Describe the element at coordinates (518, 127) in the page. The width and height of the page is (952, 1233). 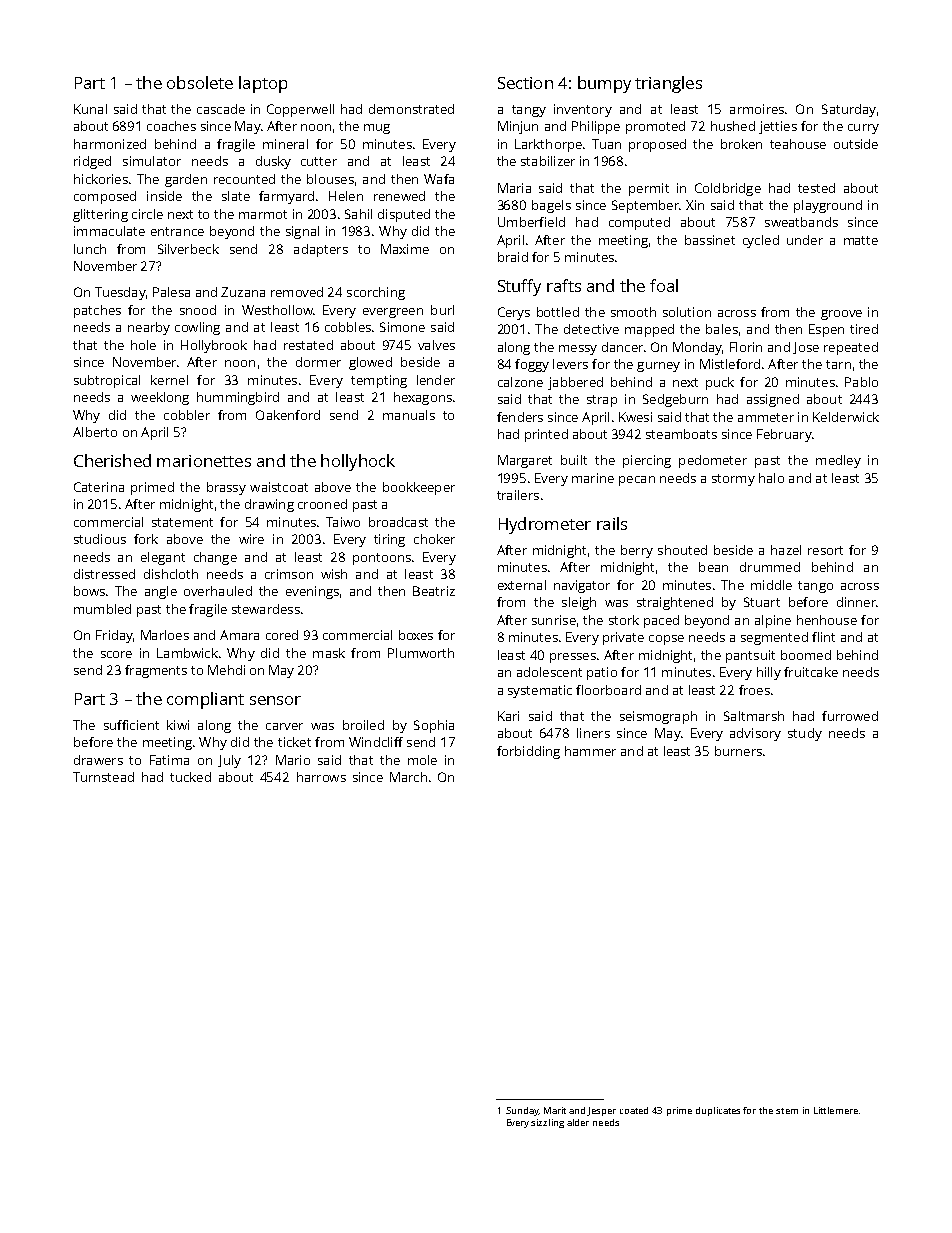
I see `Minjun` at that location.
